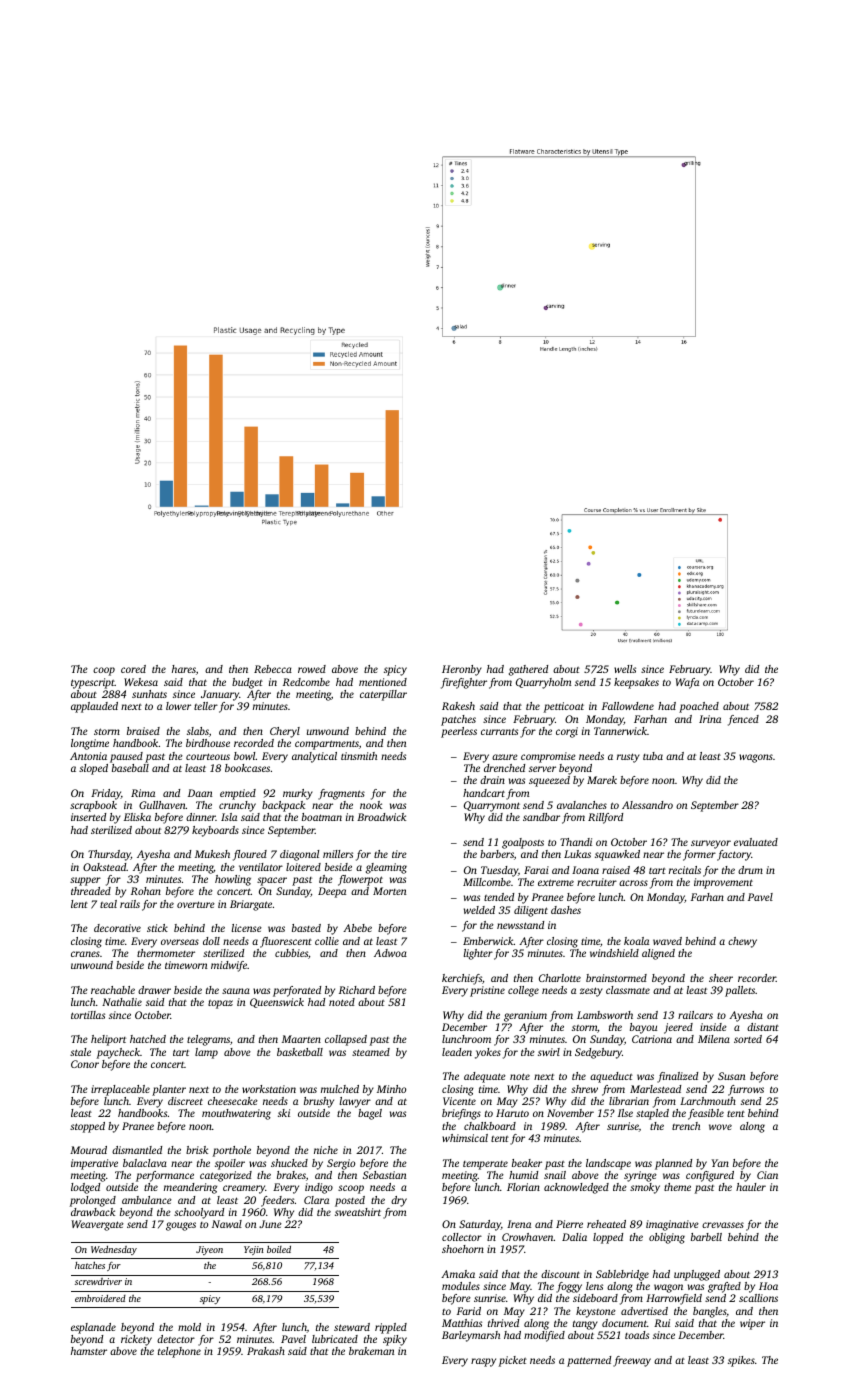 The width and height of the page is (849, 1400). What do you see at coordinates (457, 1052) in the page?
I see `leaden` at bounding box center [457, 1052].
